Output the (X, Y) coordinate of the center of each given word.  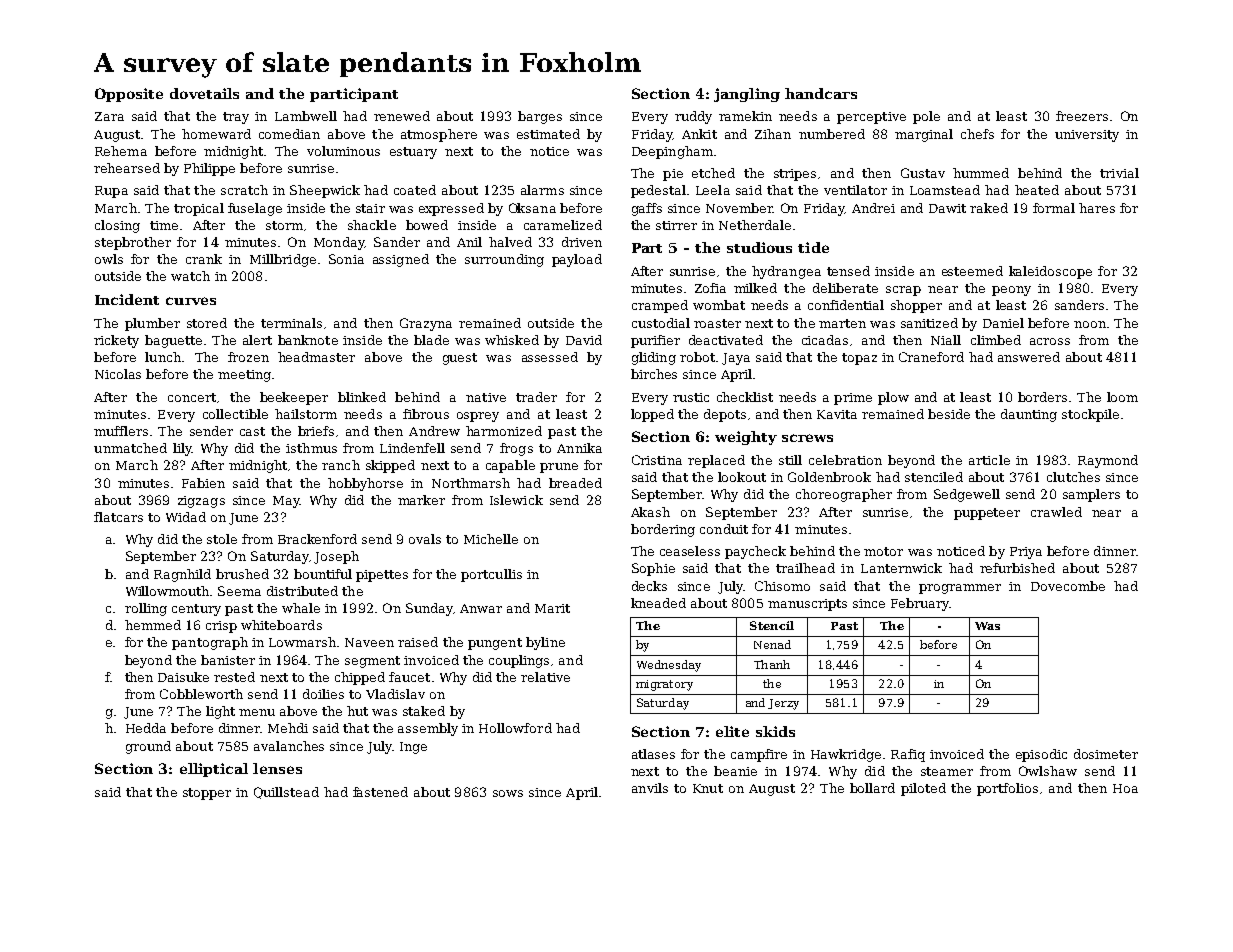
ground (148, 747)
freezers (1082, 116)
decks (649, 586)
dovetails (204, 93)
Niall (946, 340)
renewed (402, 116)
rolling (146, 609)
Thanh (772, 664)
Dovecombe (1068, 586)
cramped (660, 306)
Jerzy (783, 704)
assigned (401, 260)
